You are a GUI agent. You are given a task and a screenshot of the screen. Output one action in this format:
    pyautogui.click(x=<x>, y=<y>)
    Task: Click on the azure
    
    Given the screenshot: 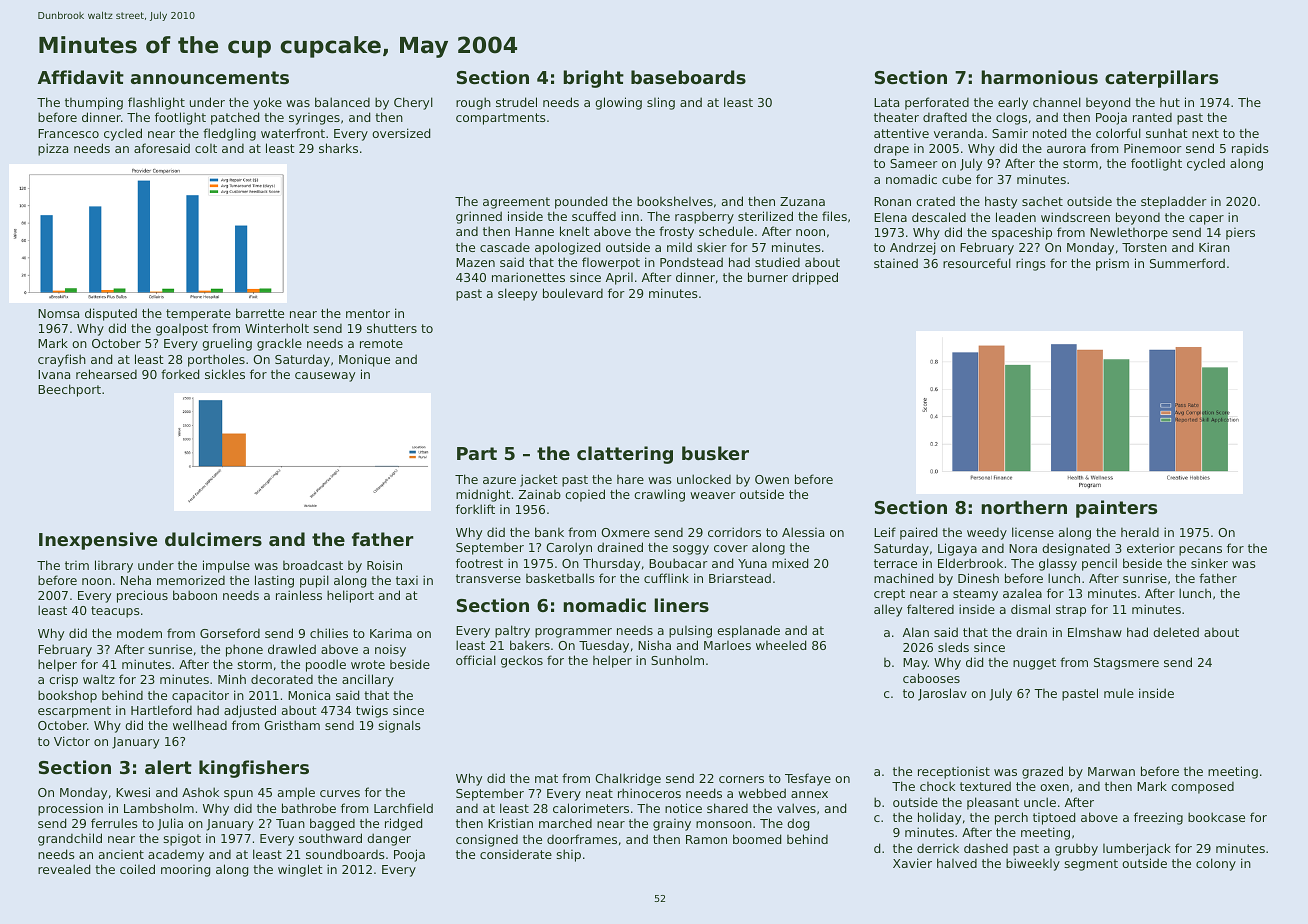 What is the action you would take?
    pyautogui.click(x=499, y=480)
